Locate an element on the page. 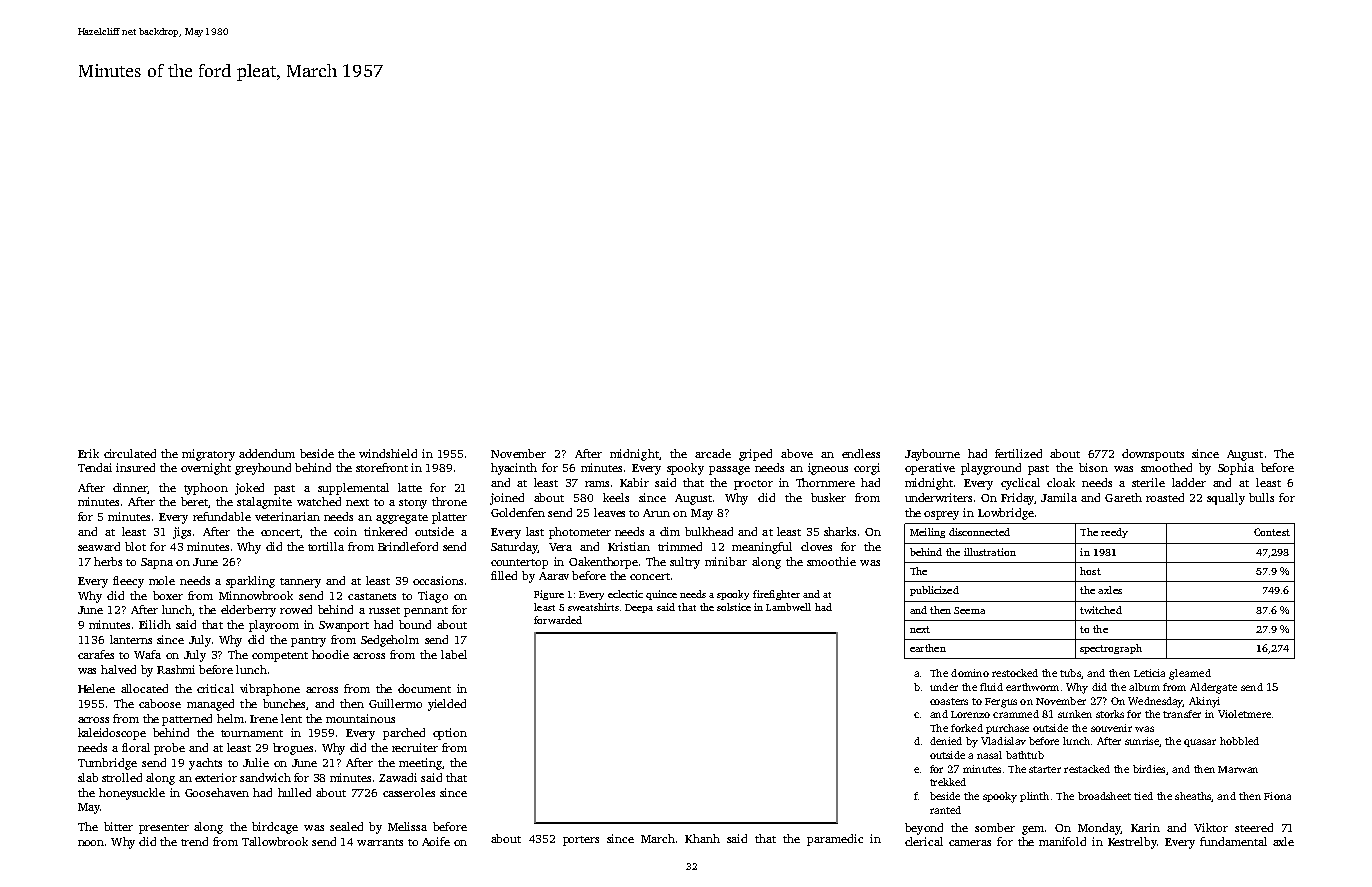 The width and height of the document is (1372, 887). caboose is located at coordinates (160, 703).
